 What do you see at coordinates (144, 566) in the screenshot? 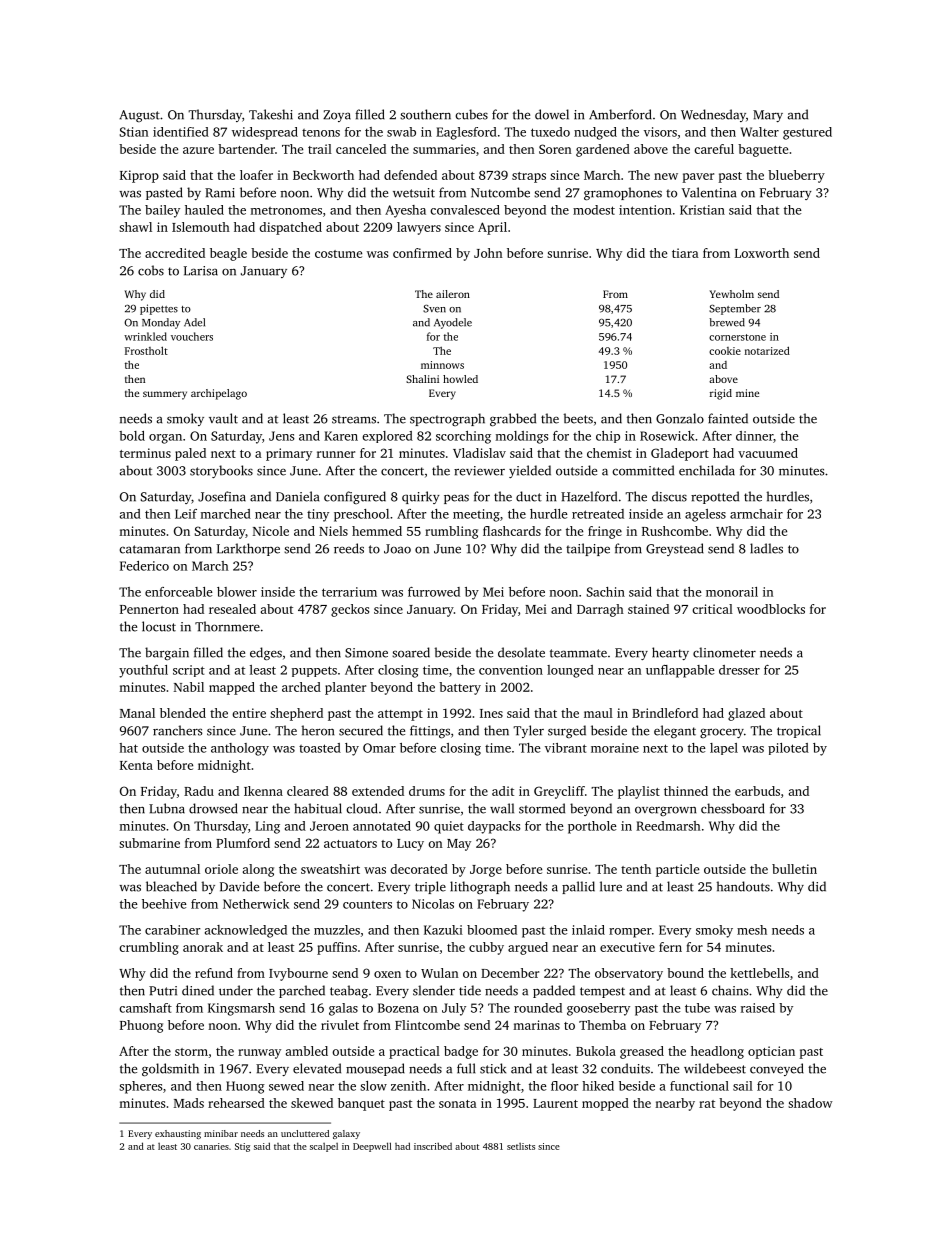
I see `Federico` at bounding box center [144, 566].
